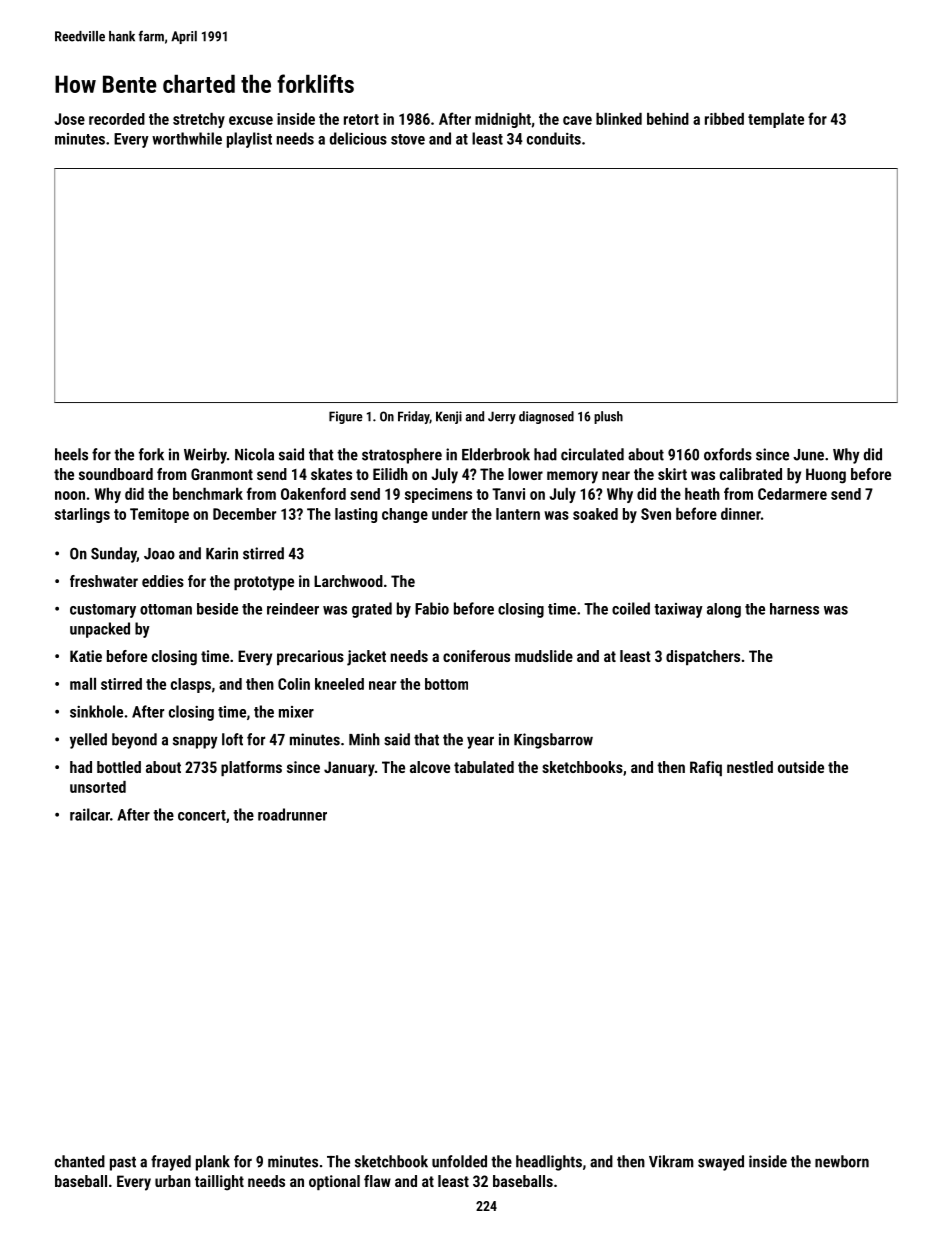 Image resolution: width=952 pixels, height=1233 pixels. What do you see at coordinates (794, 609) in the image?
I see `harness` at bounding box center [794, 609].
